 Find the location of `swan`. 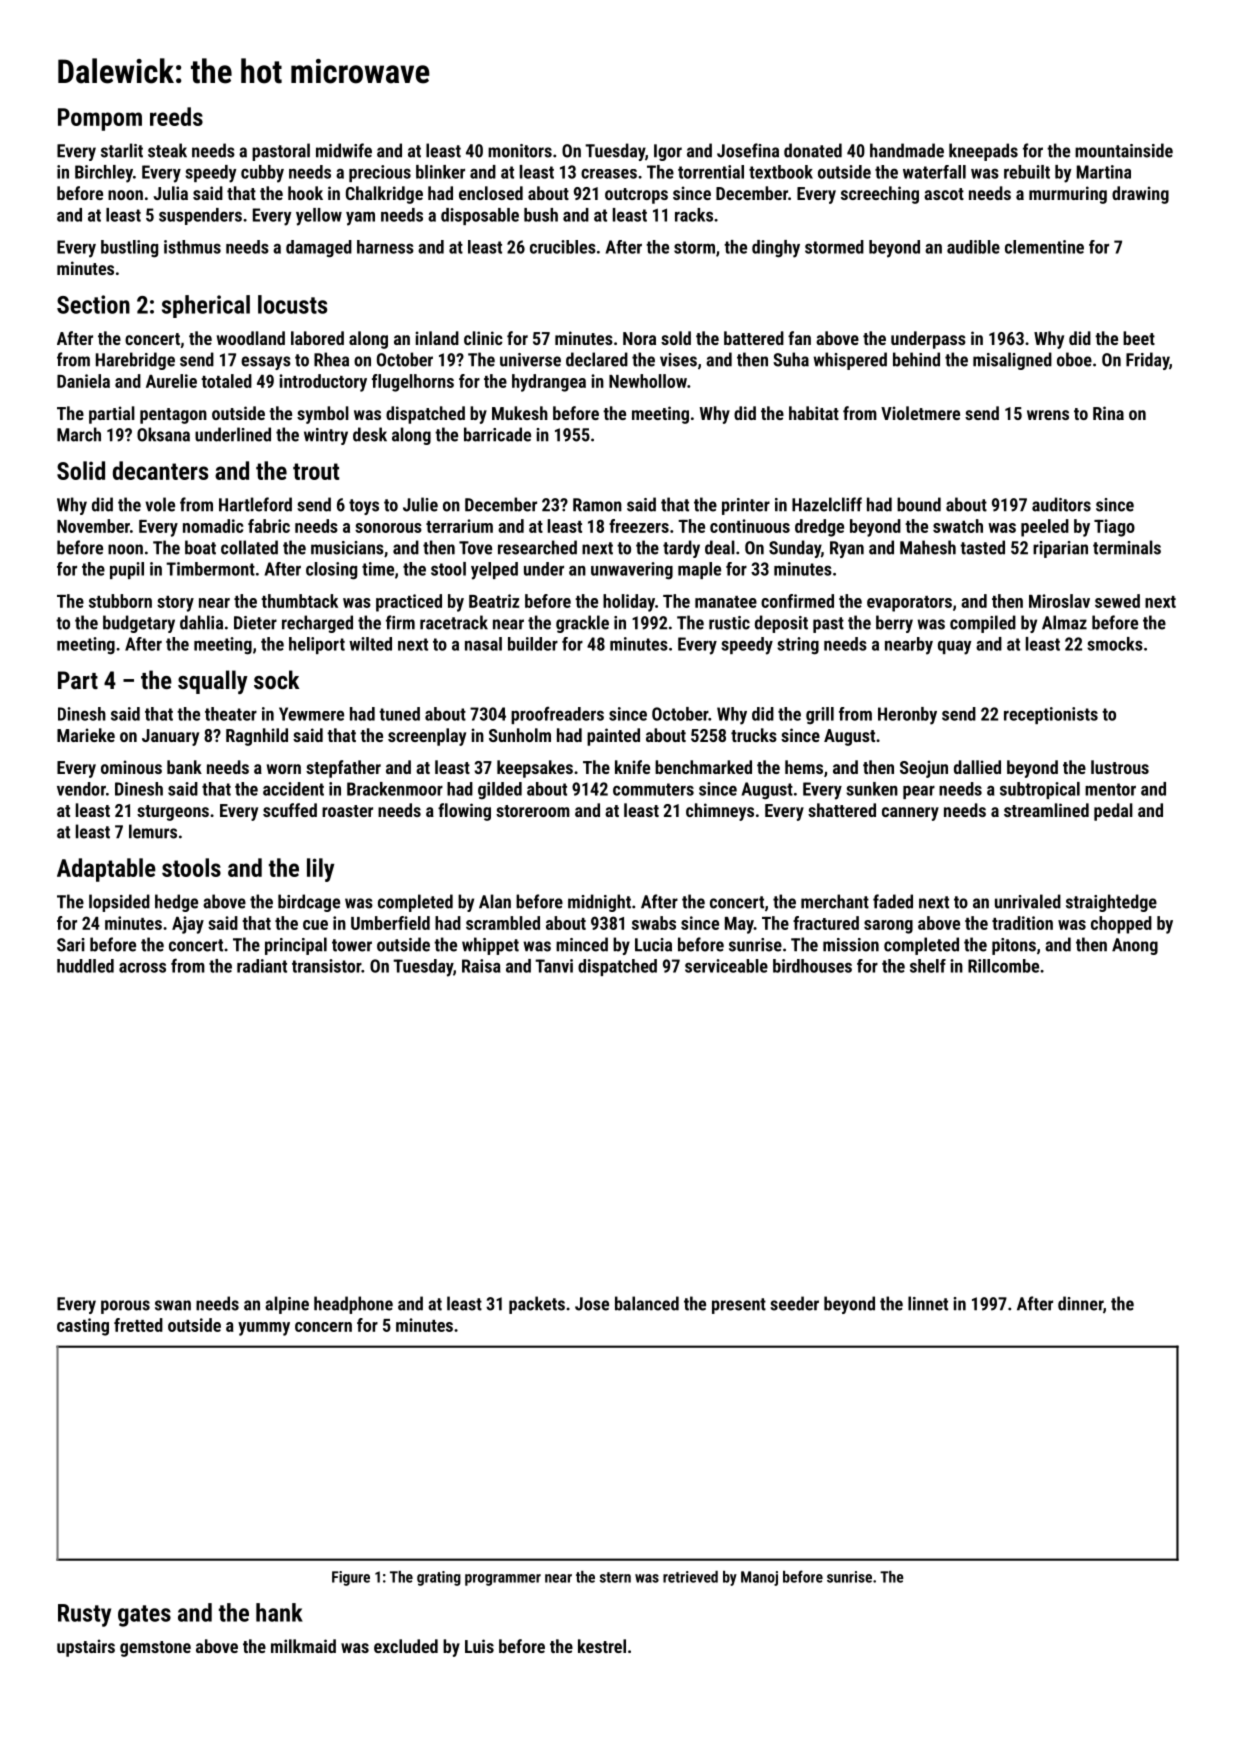

swan is located at coordinates (173, 1305).
